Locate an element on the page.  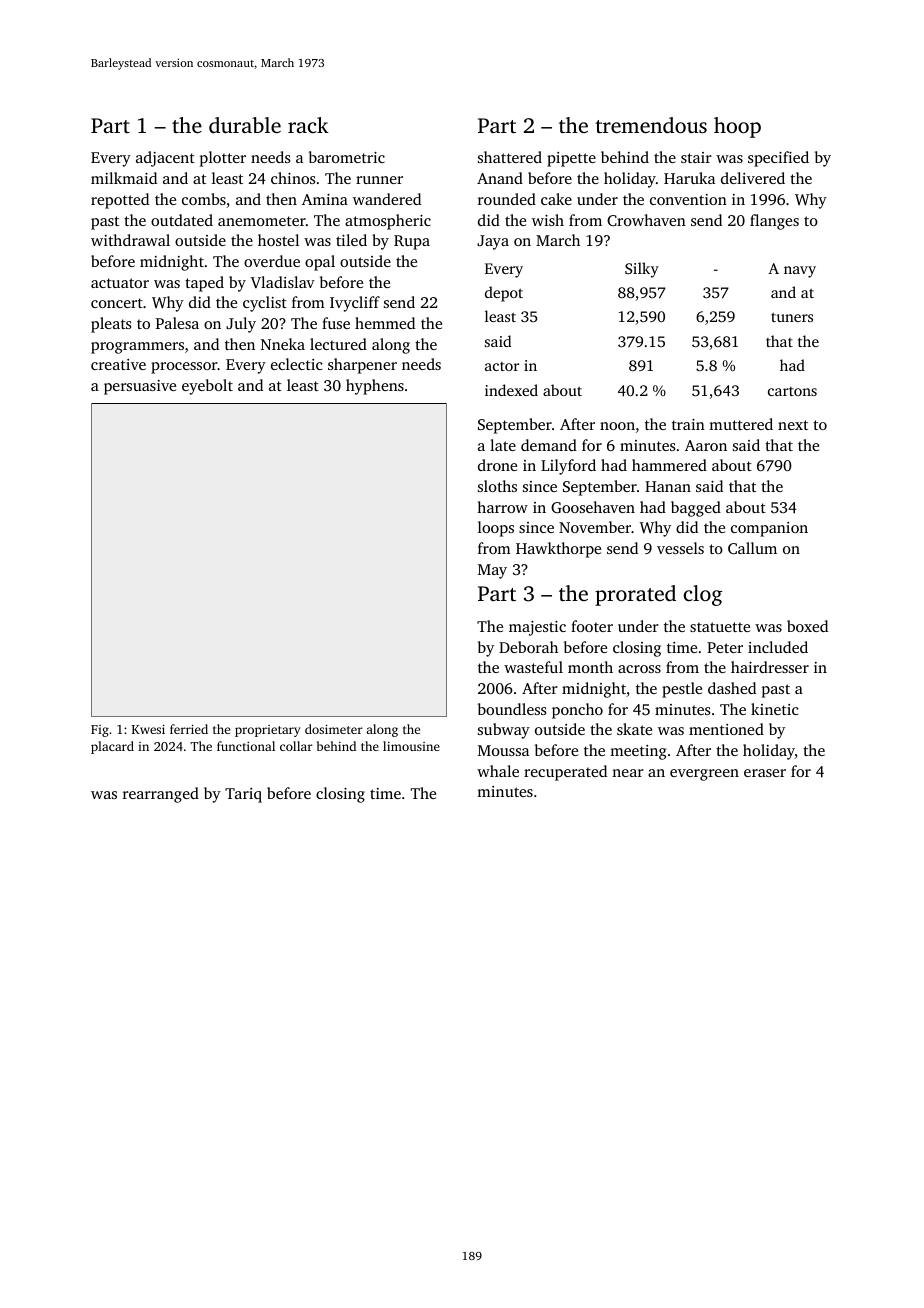
shattered is located at coordinates (510, 157).
